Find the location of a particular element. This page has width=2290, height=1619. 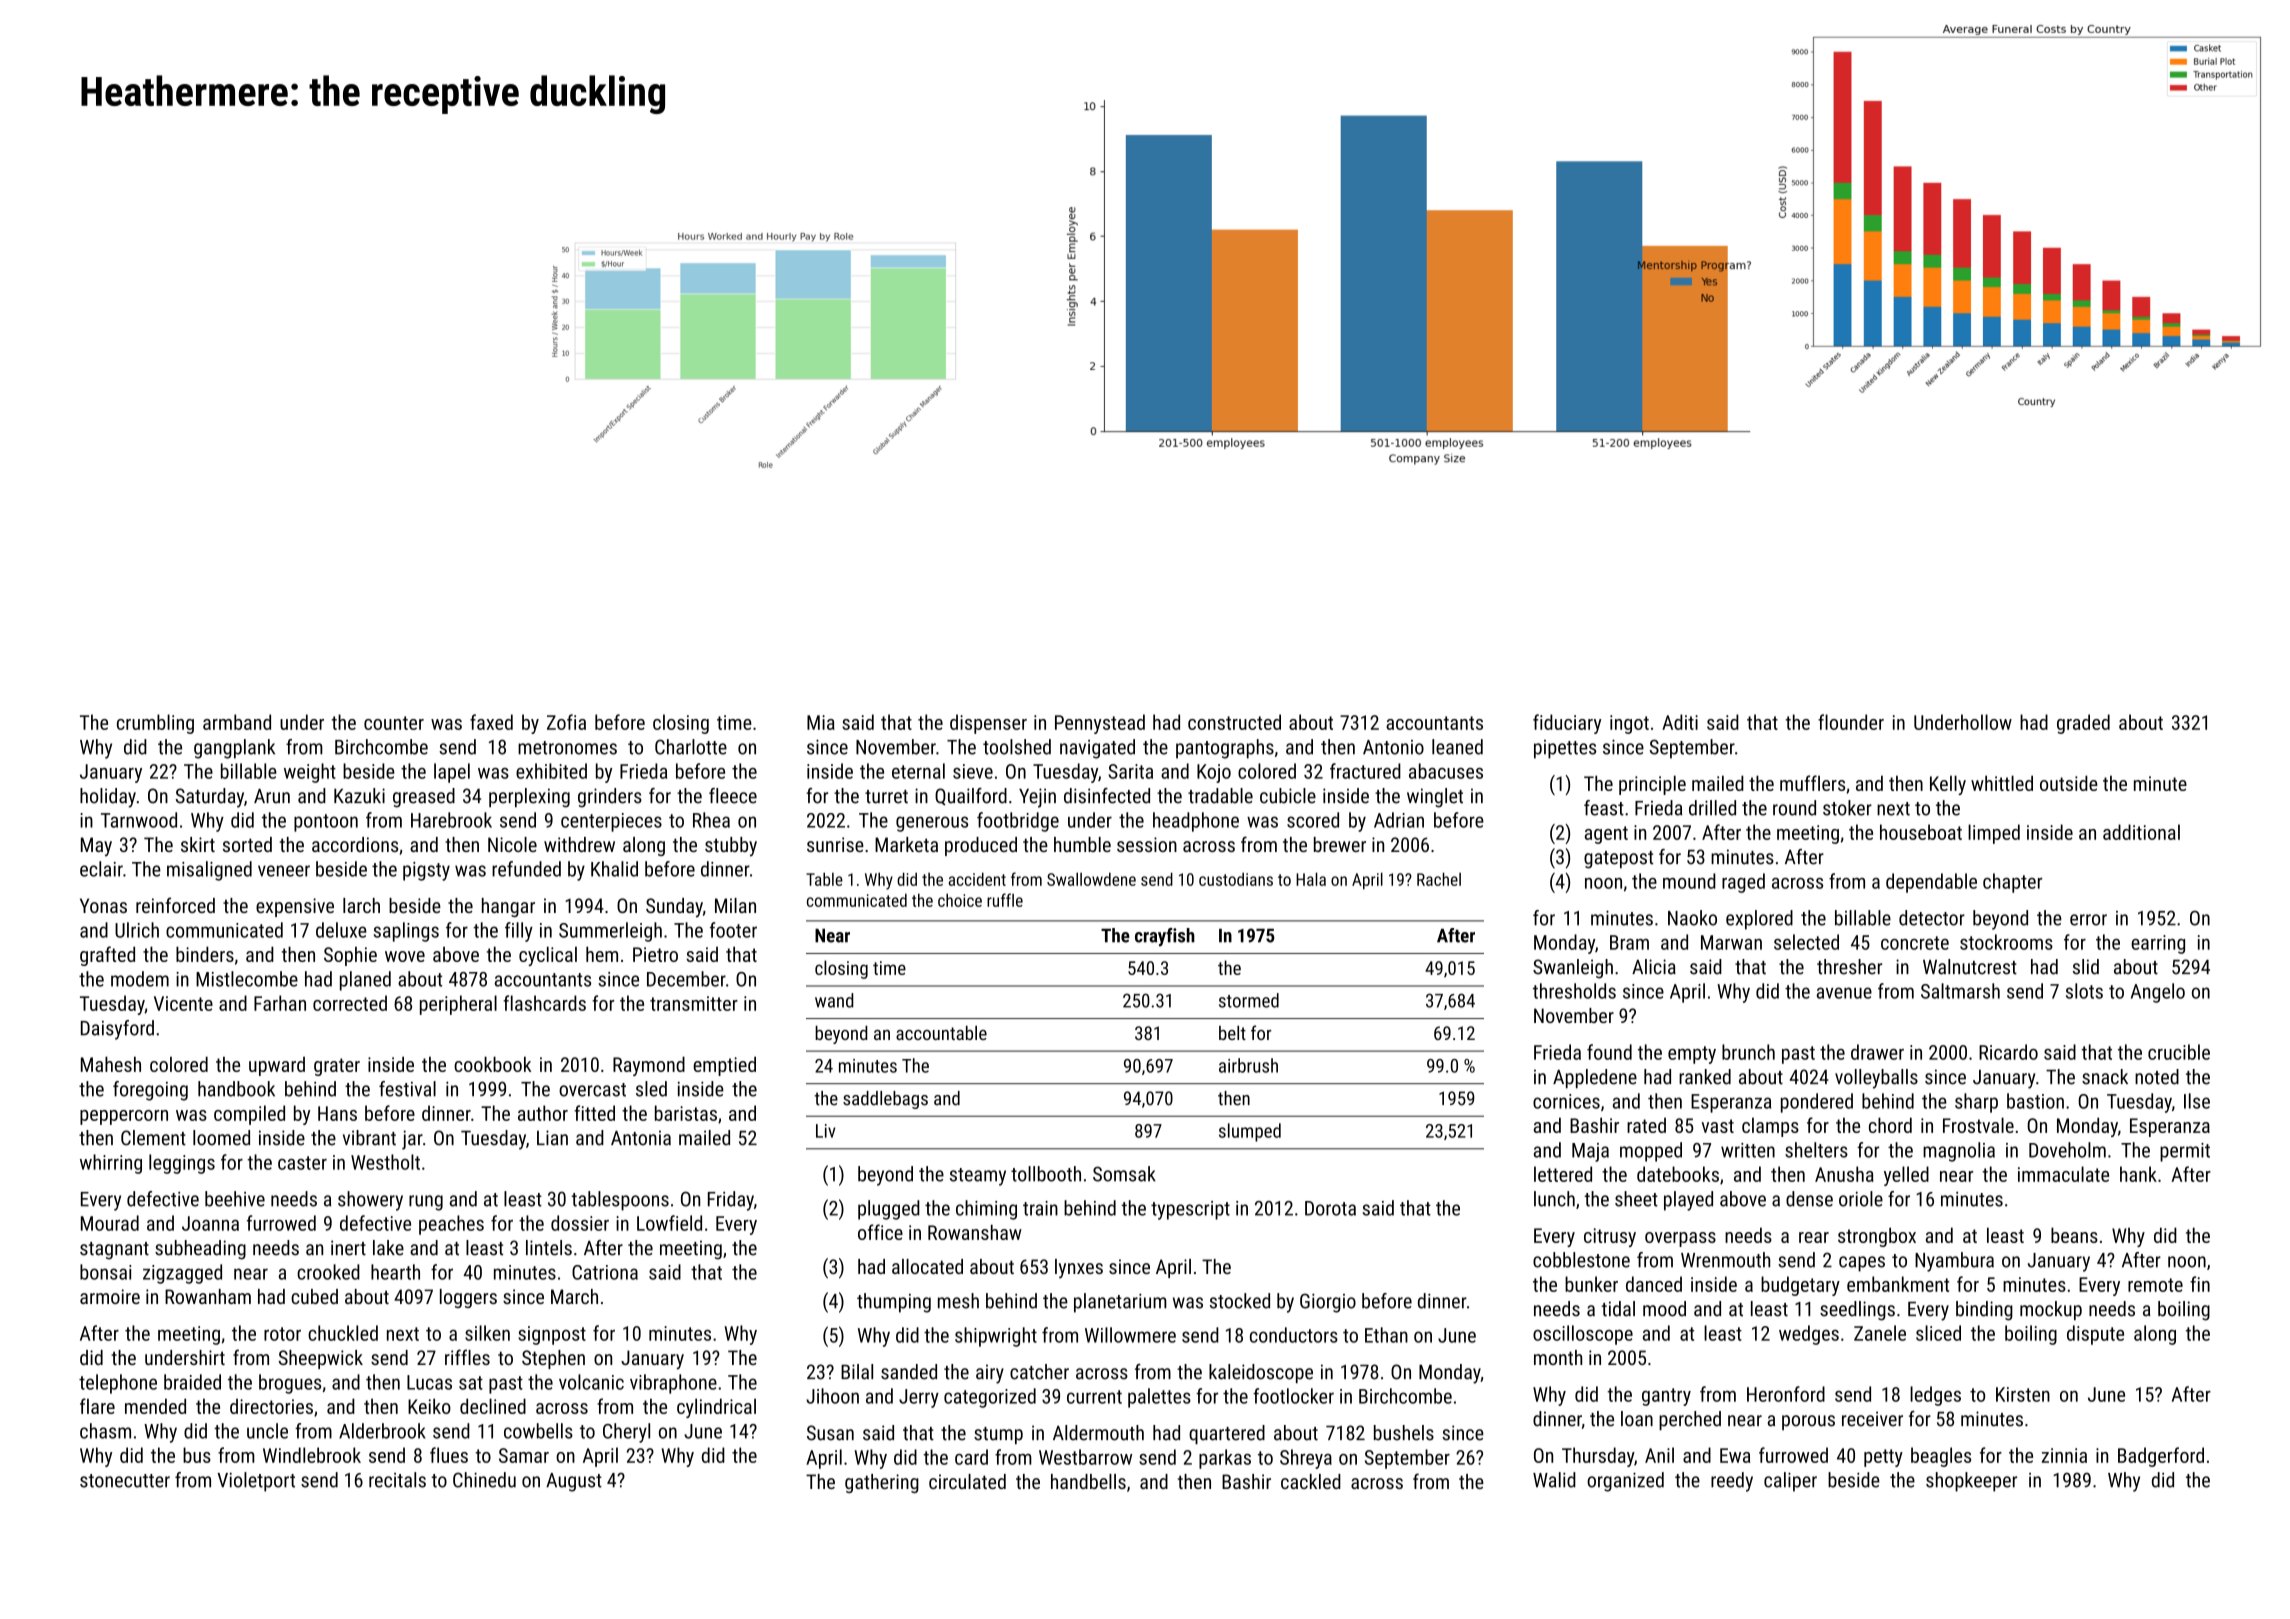

fiduciary is located at coordinates (1567, 724).
